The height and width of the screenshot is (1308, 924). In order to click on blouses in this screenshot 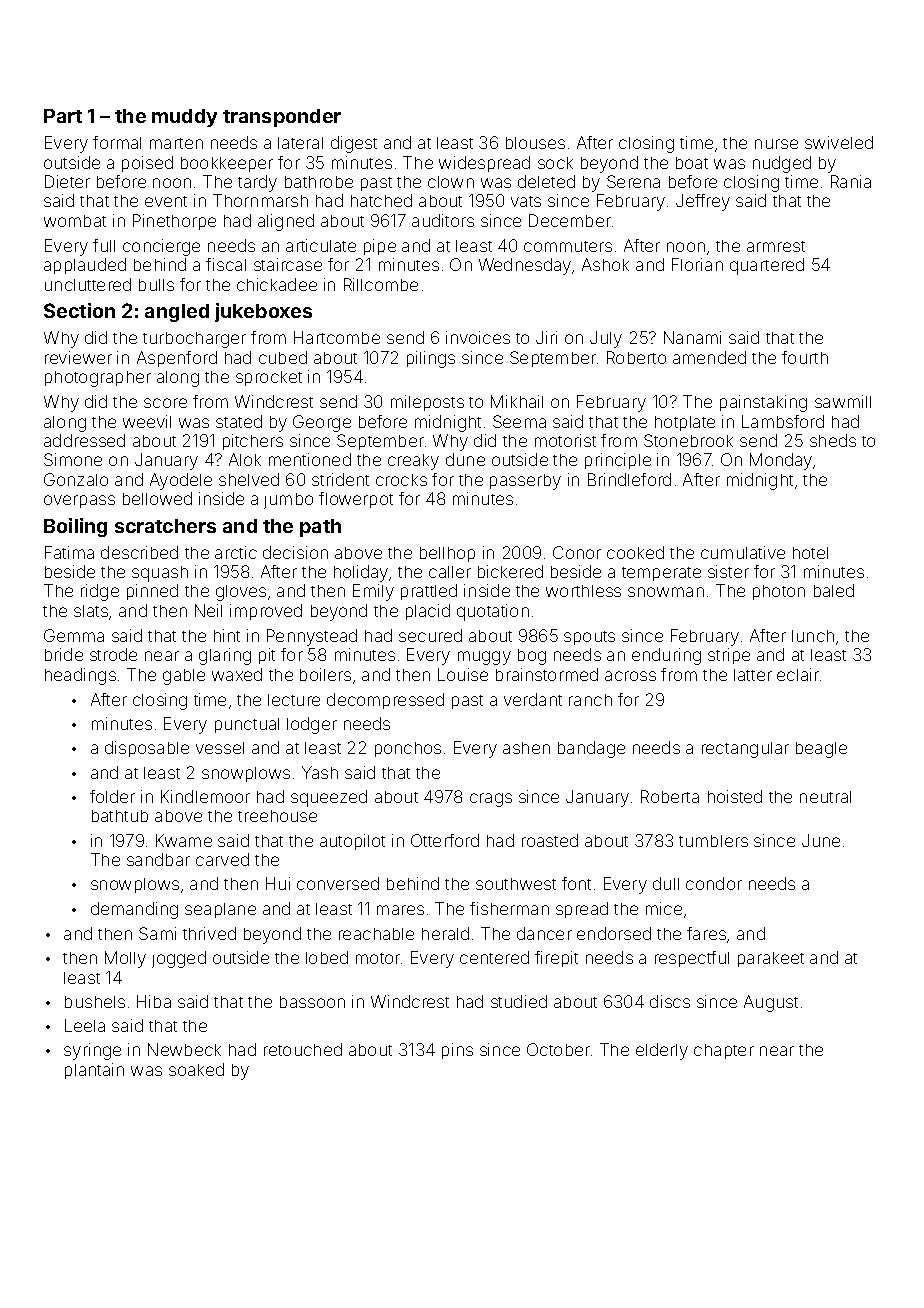, I will do `click(535, 143)`.
